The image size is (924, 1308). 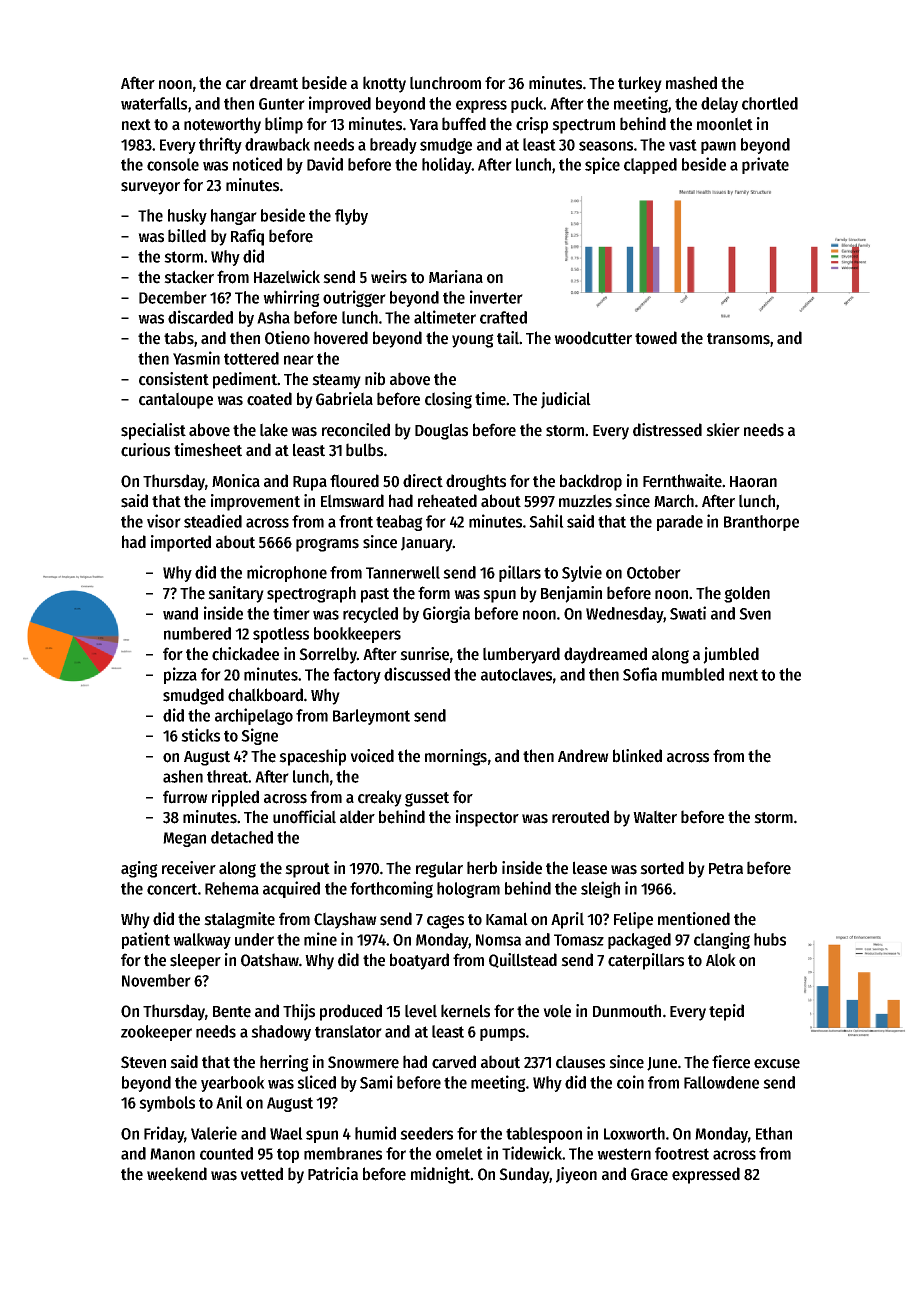 I want to click on hubs, so click(x=770, y=939).
